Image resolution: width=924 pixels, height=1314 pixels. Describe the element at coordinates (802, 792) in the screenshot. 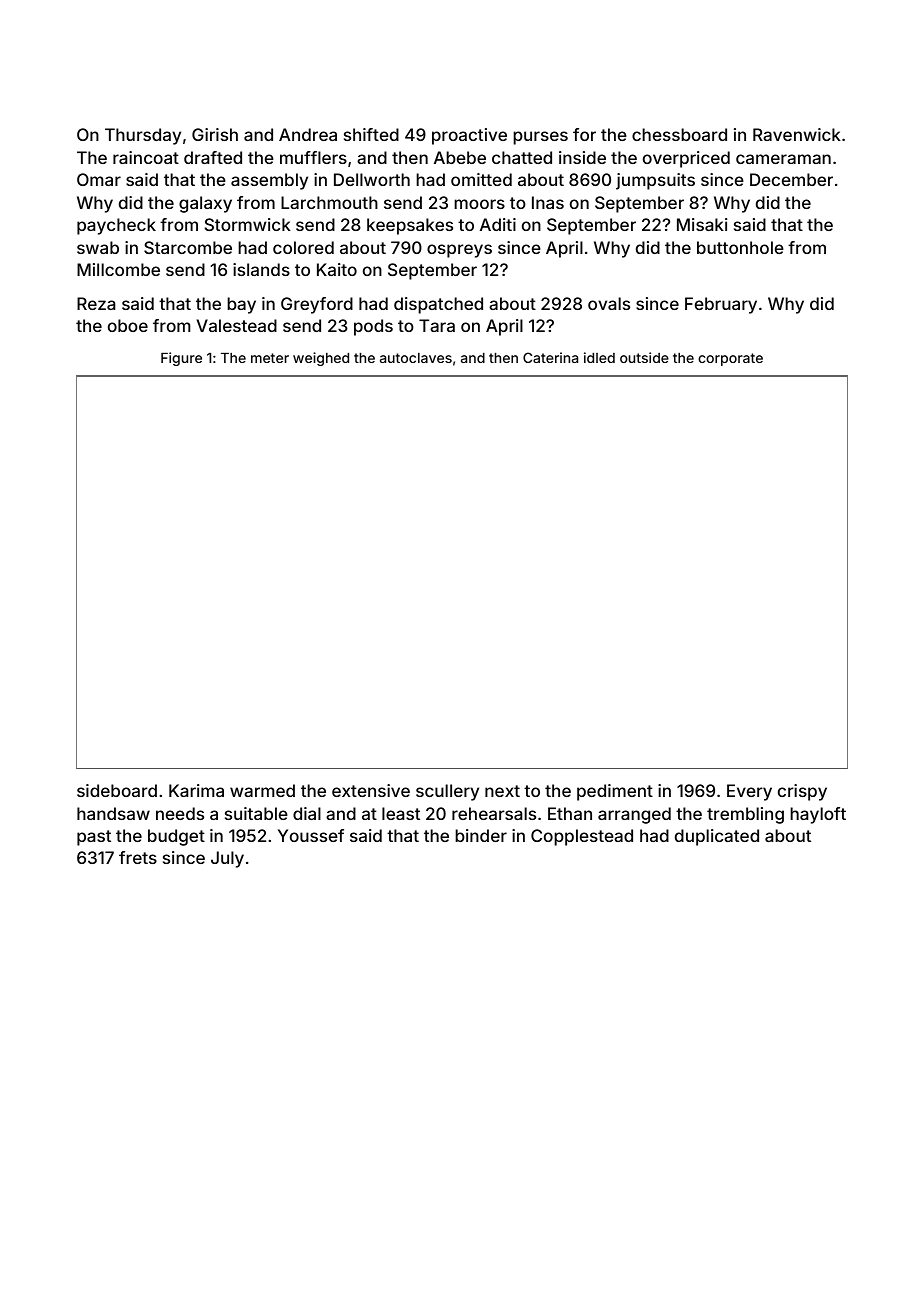

I see `crispy` at that location.
